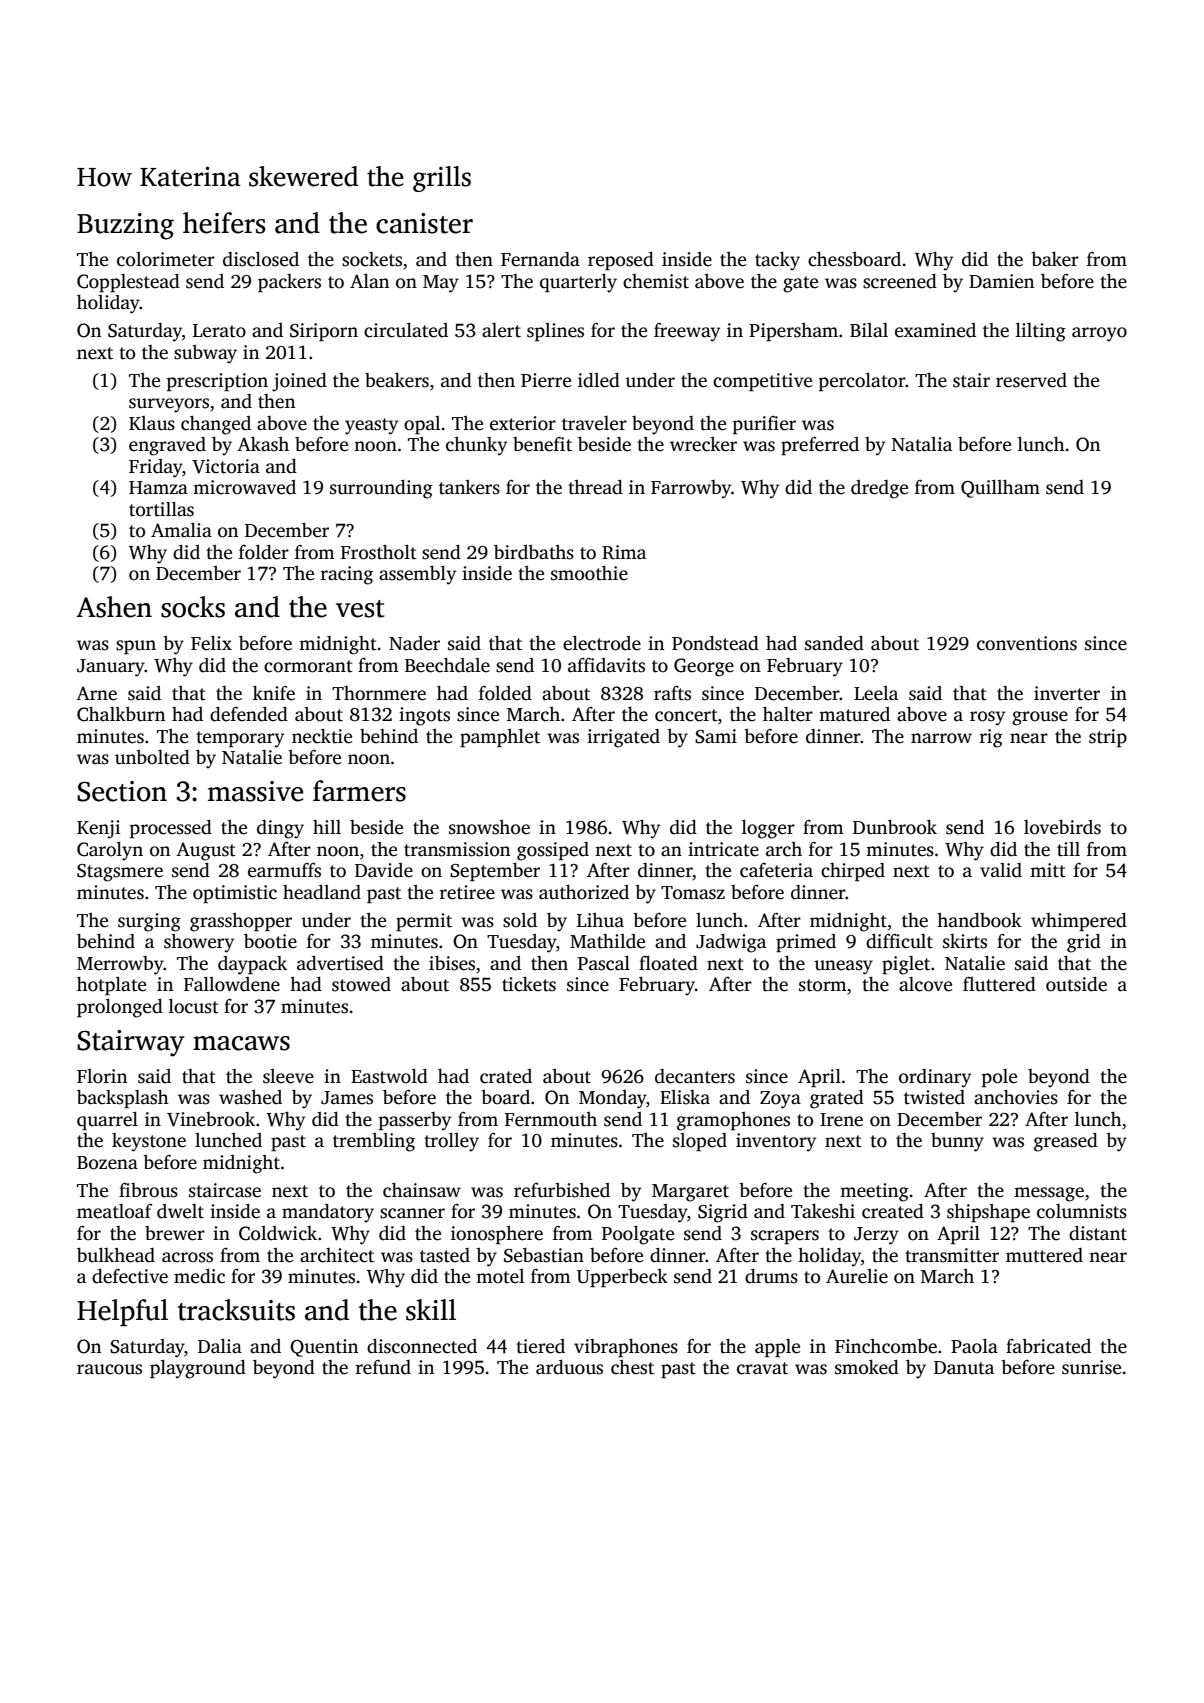 The height and width of the document is (1703, 1204). Describe the element at coordinates (149, 922) in the document. I see `surging` at that location.
